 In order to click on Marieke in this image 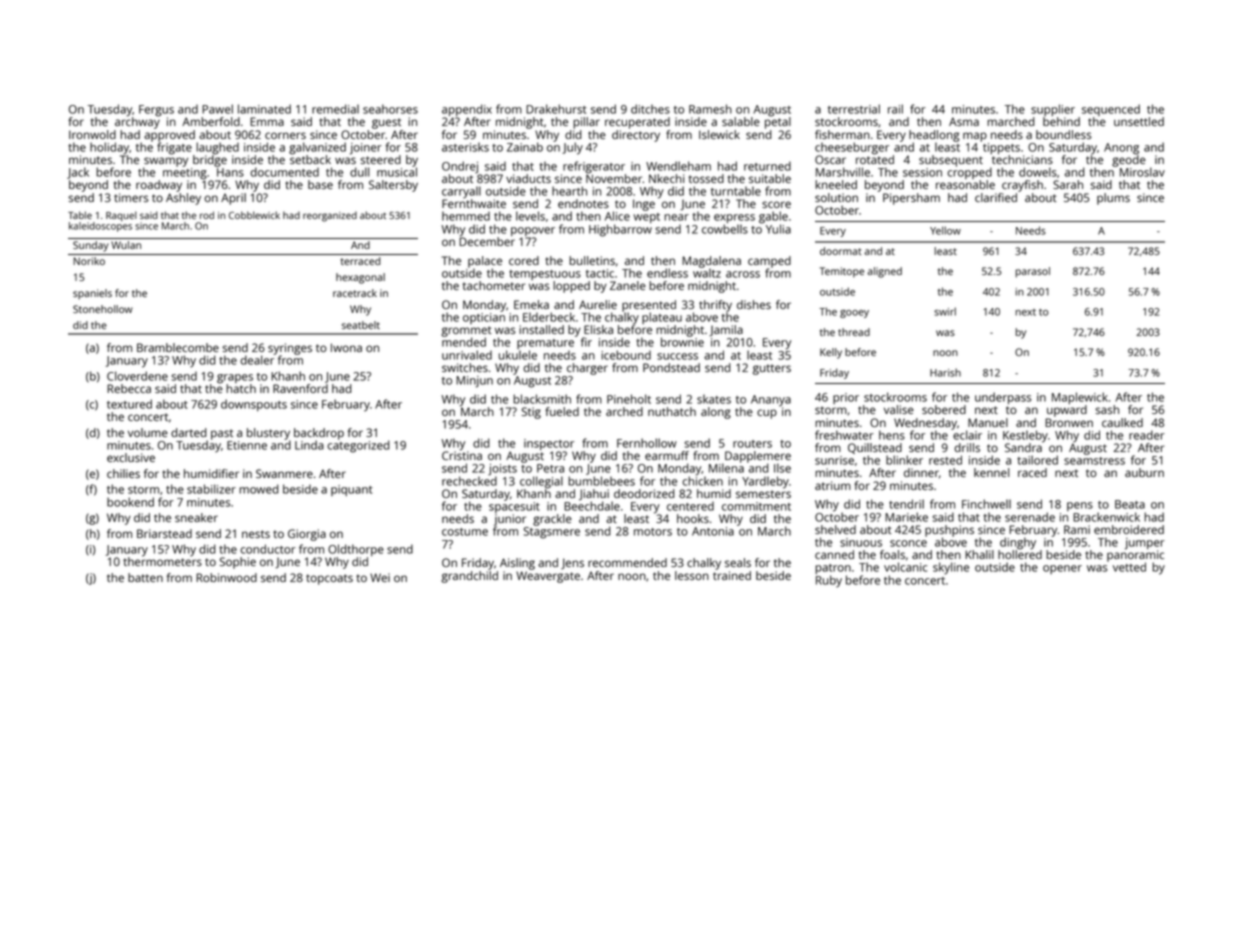, I will do `click(906, 517)`.
